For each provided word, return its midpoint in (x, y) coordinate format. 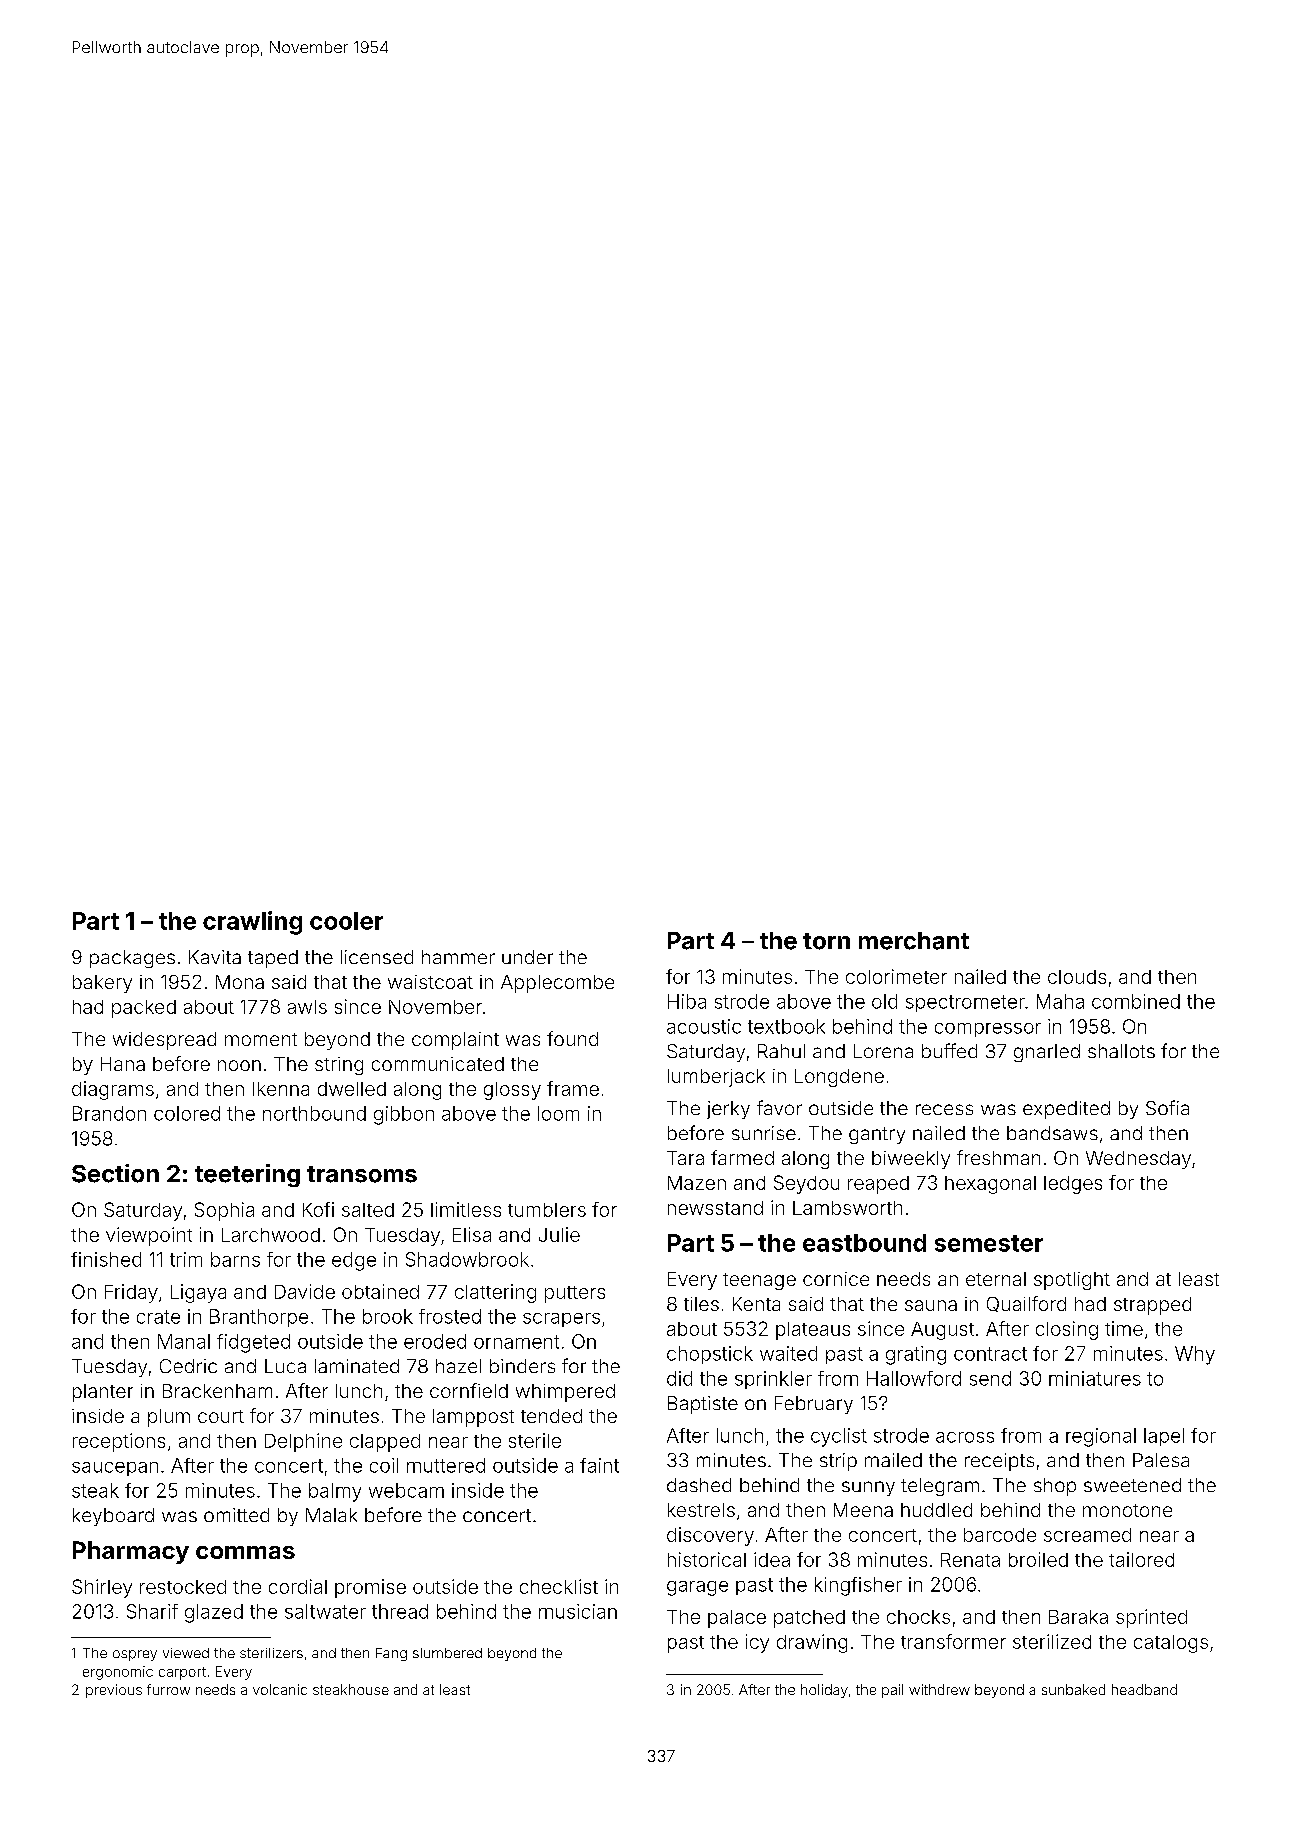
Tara (685, 1158)
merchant (914, 941)
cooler (346, 921)
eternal (996, 1279)
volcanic (280, 1689)
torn (826, 941)
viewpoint (149, 1236)
